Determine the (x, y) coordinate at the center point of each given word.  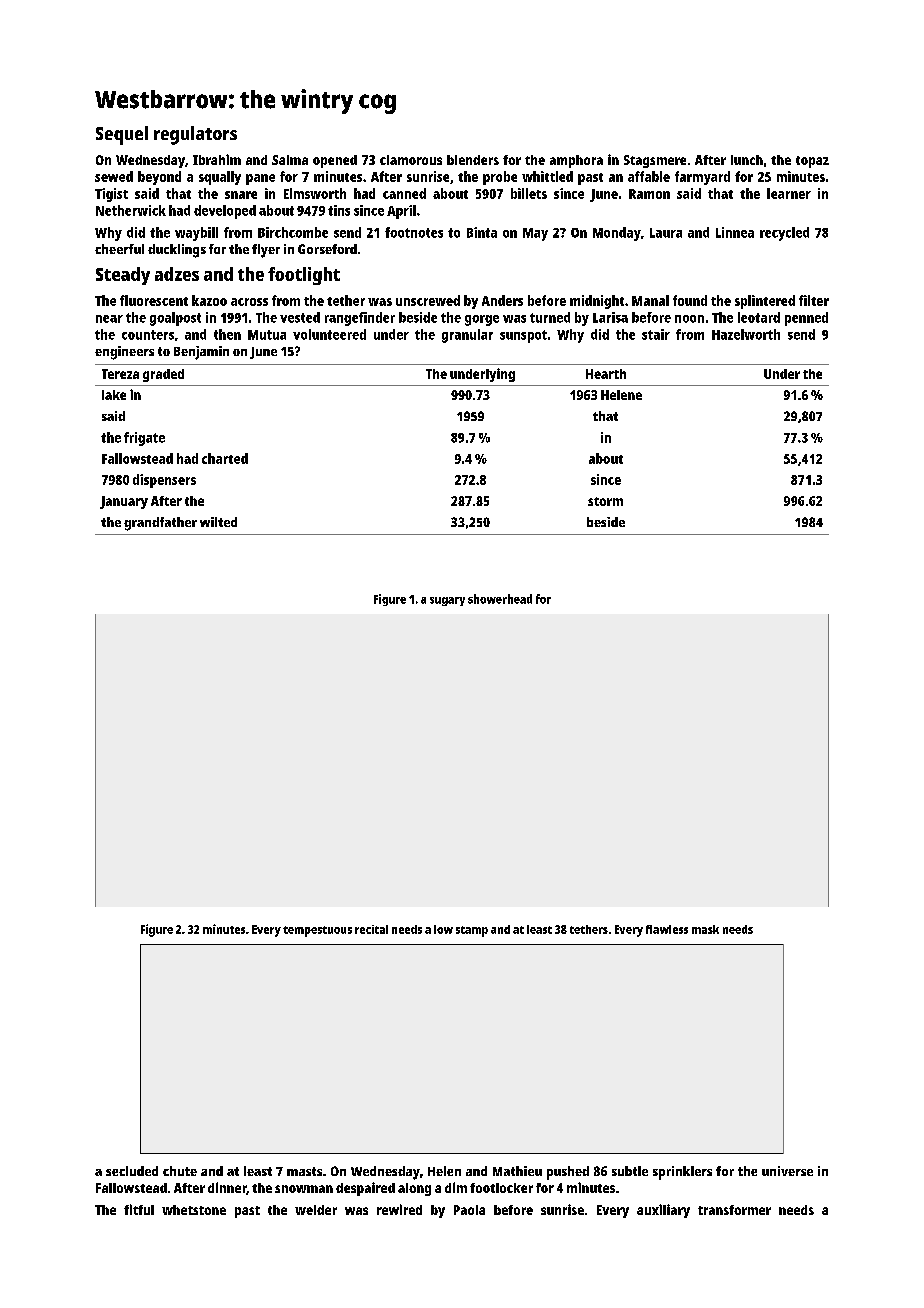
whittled (547, 176)
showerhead (500, 599)
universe (787, 1171)
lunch (747, 160)
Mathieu (517, 1171)
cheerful (119, 249)
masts (304, 1171)
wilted (218, 522)
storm (605, 501)
